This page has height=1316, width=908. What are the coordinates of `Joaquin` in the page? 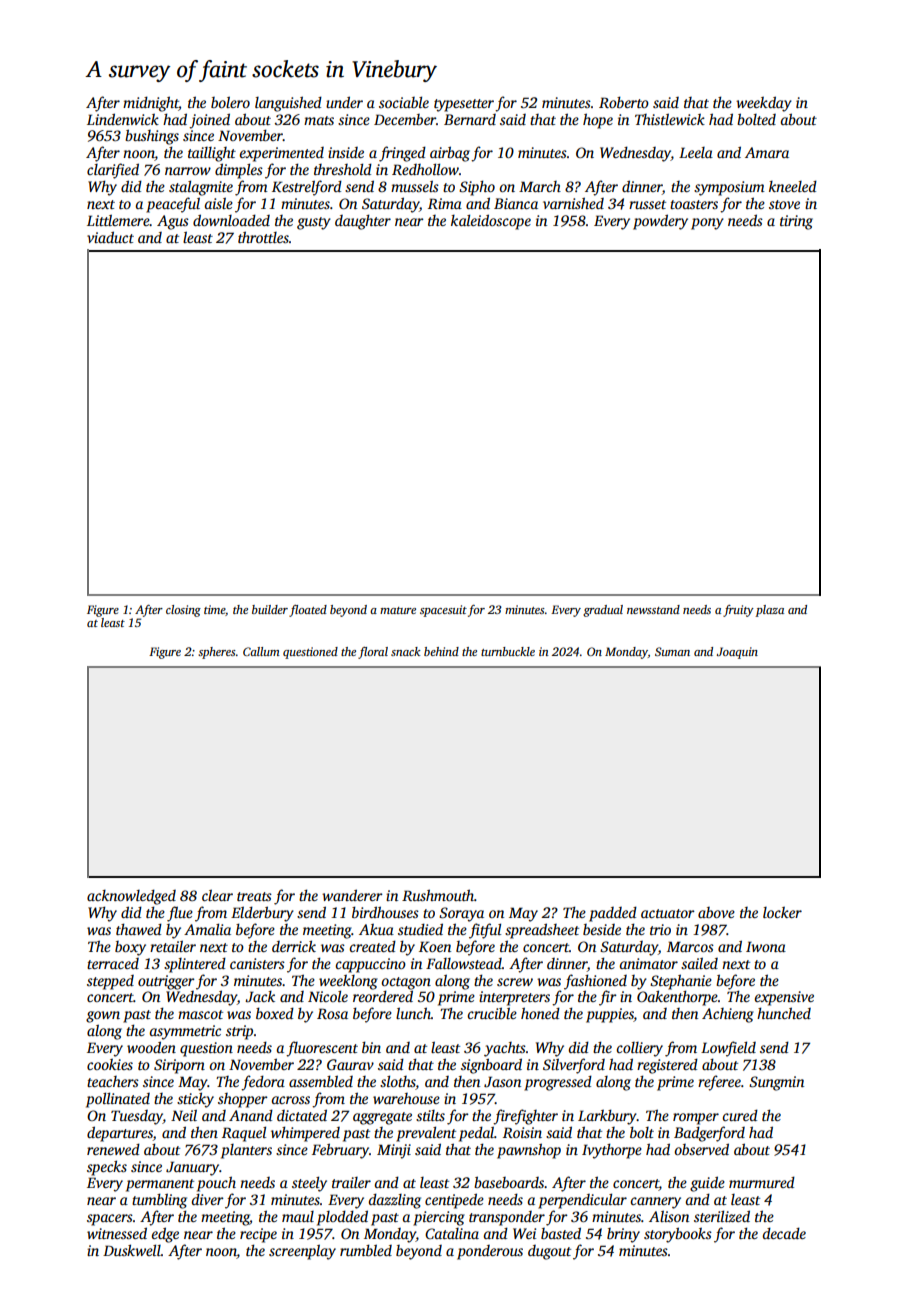 It's located at (737, 653).
